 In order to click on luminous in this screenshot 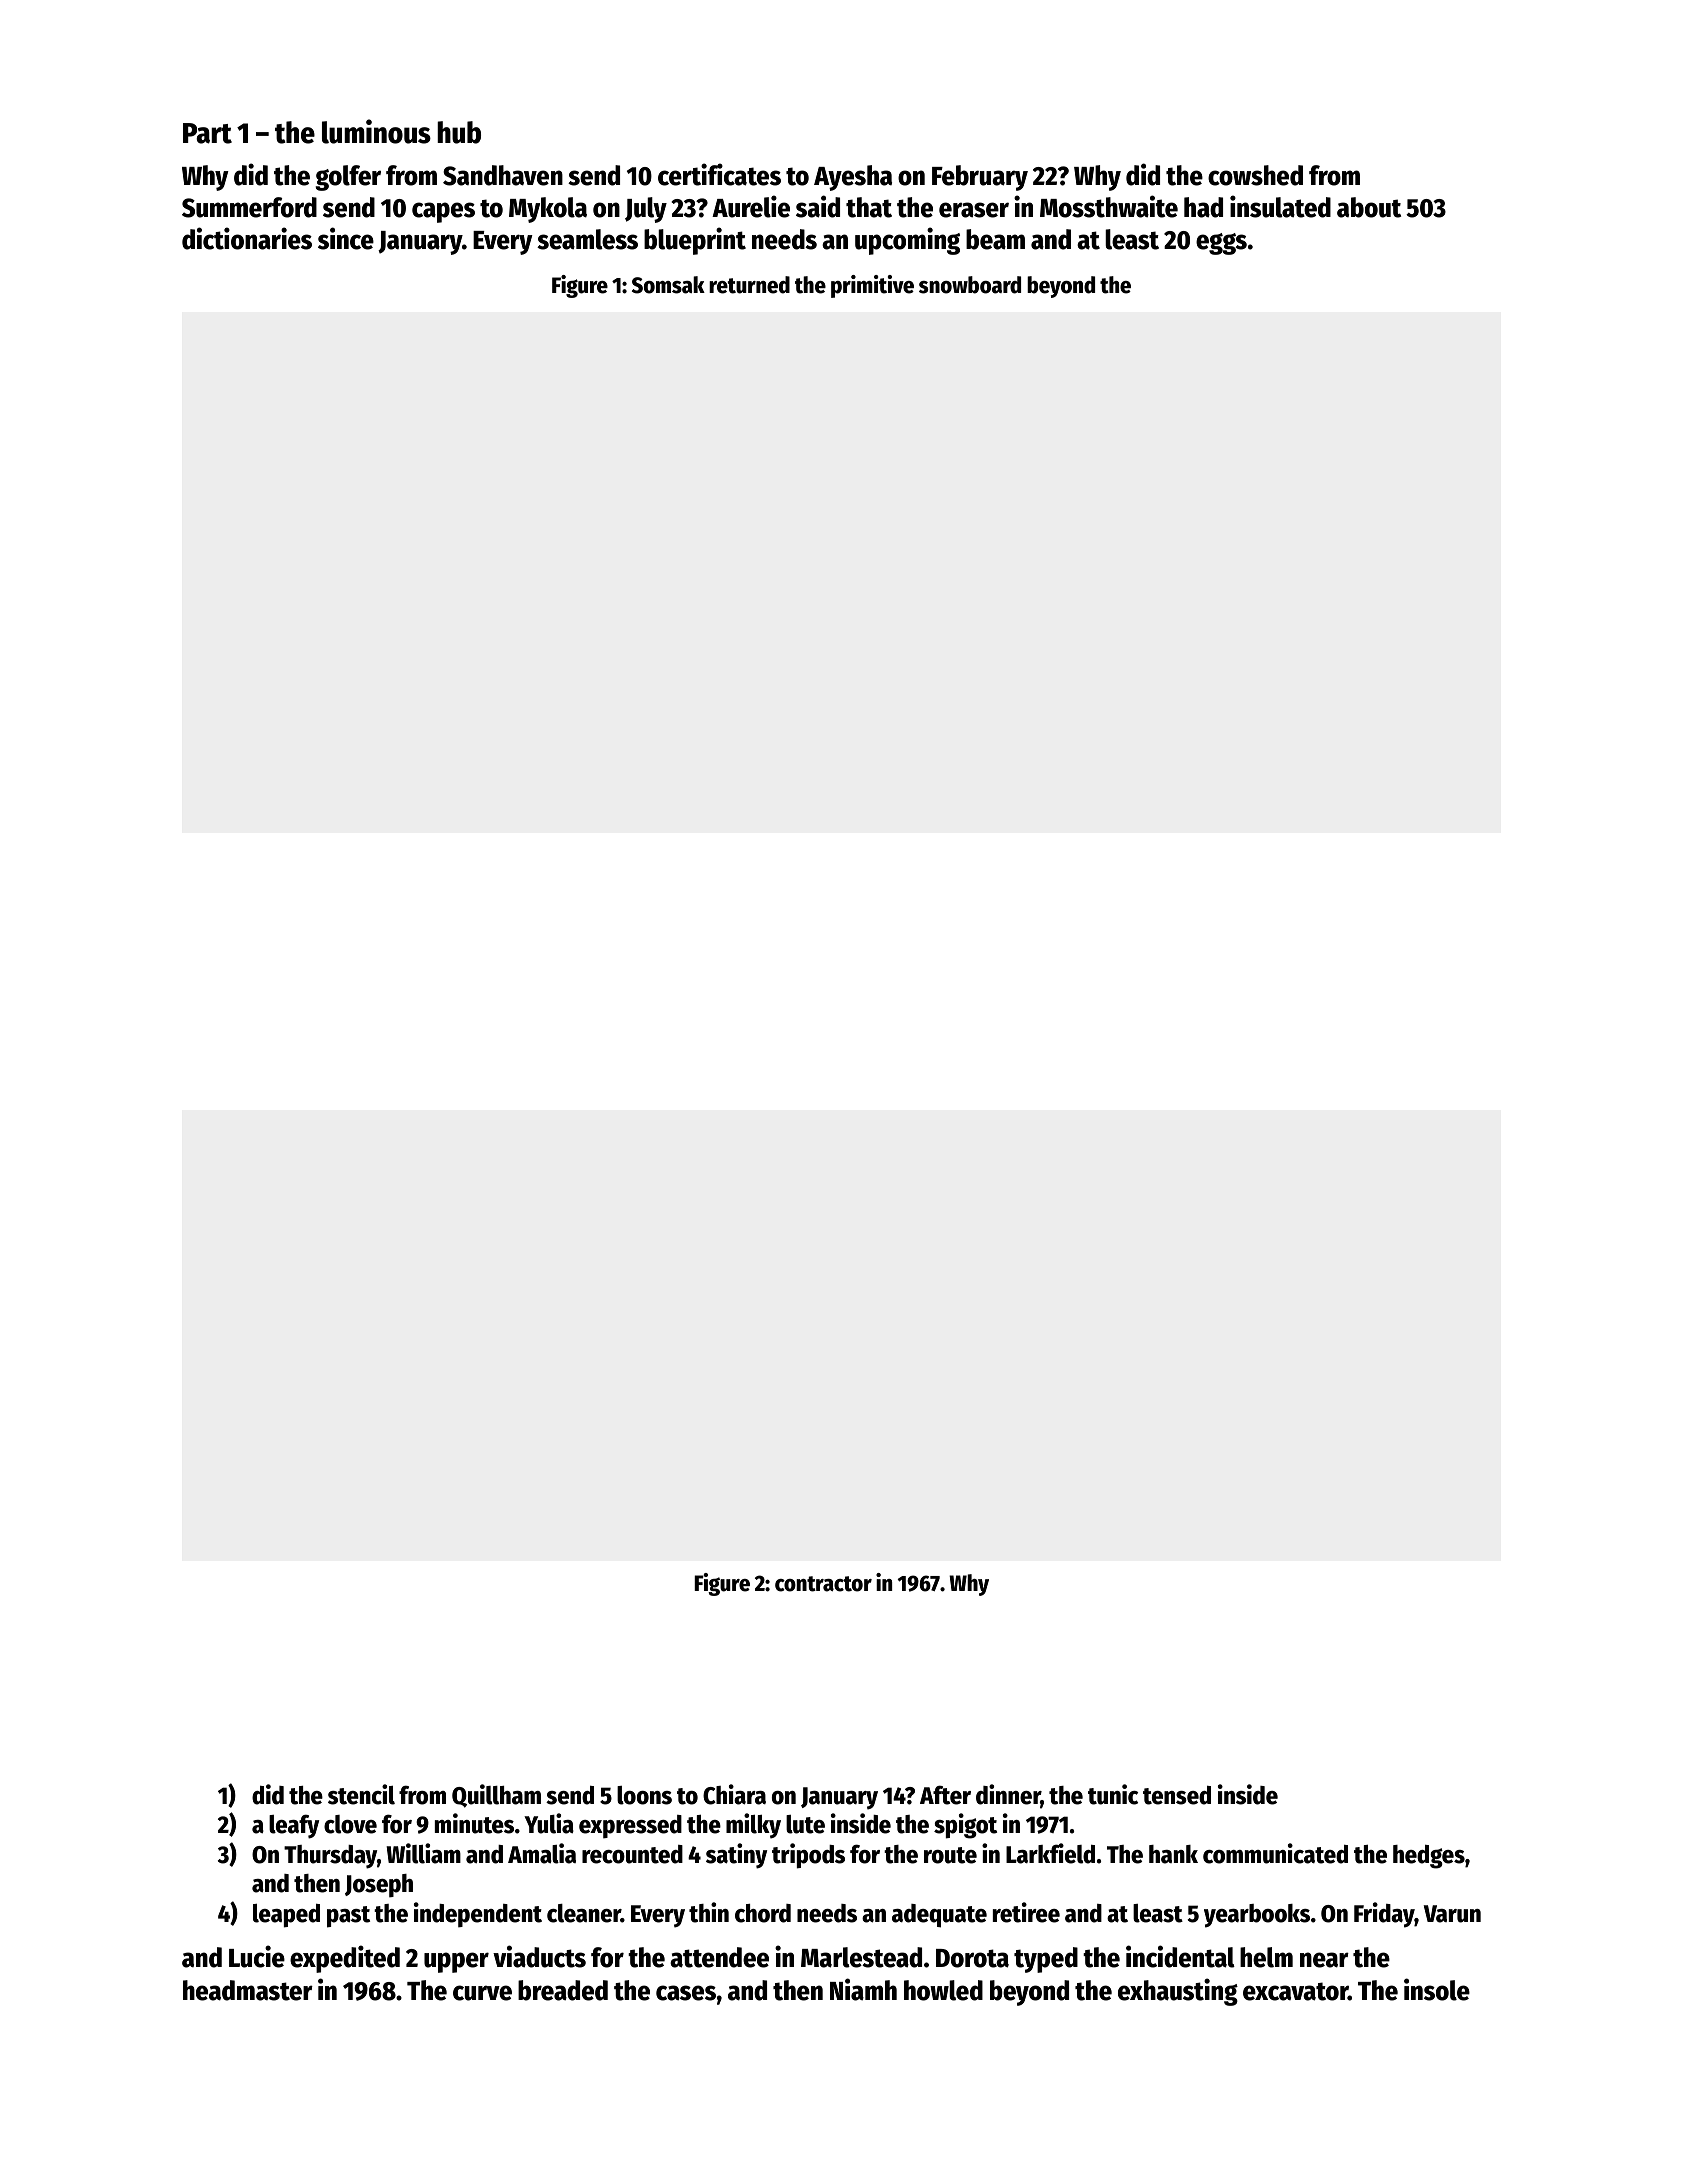, I will do `click(376, 131)`.
